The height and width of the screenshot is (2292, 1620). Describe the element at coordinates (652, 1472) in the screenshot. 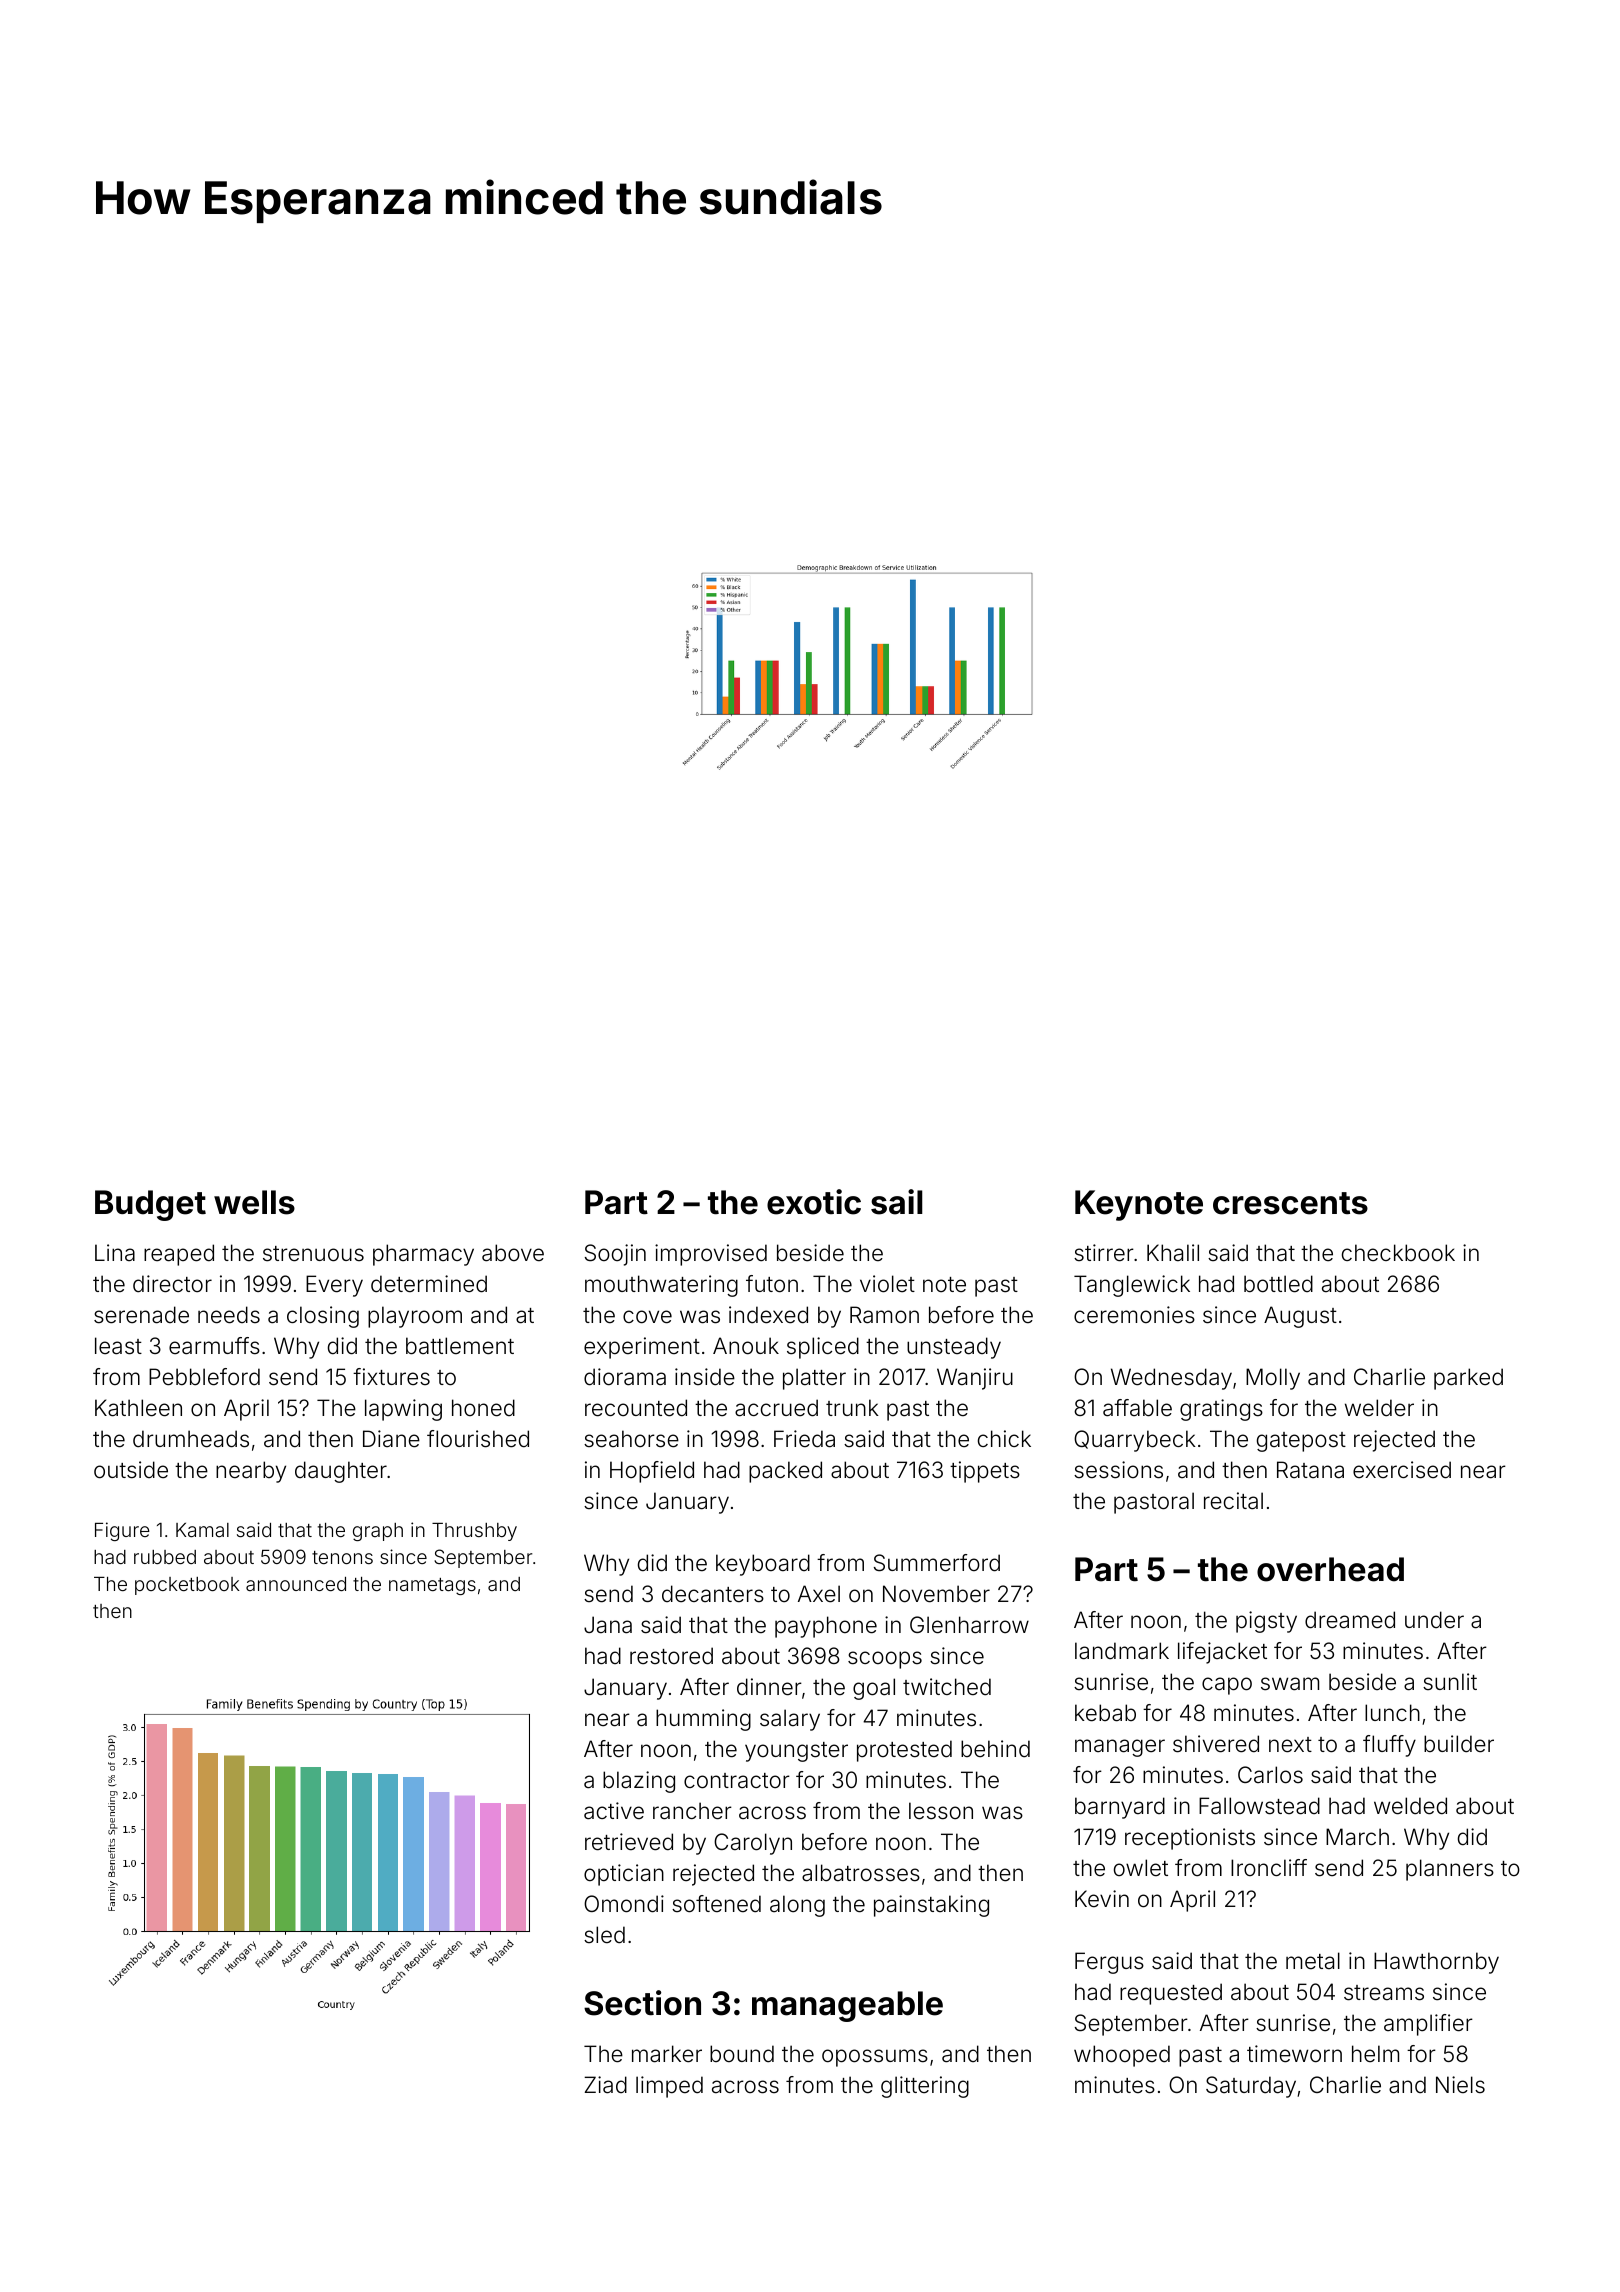

I see `Hopfield` at that location.
